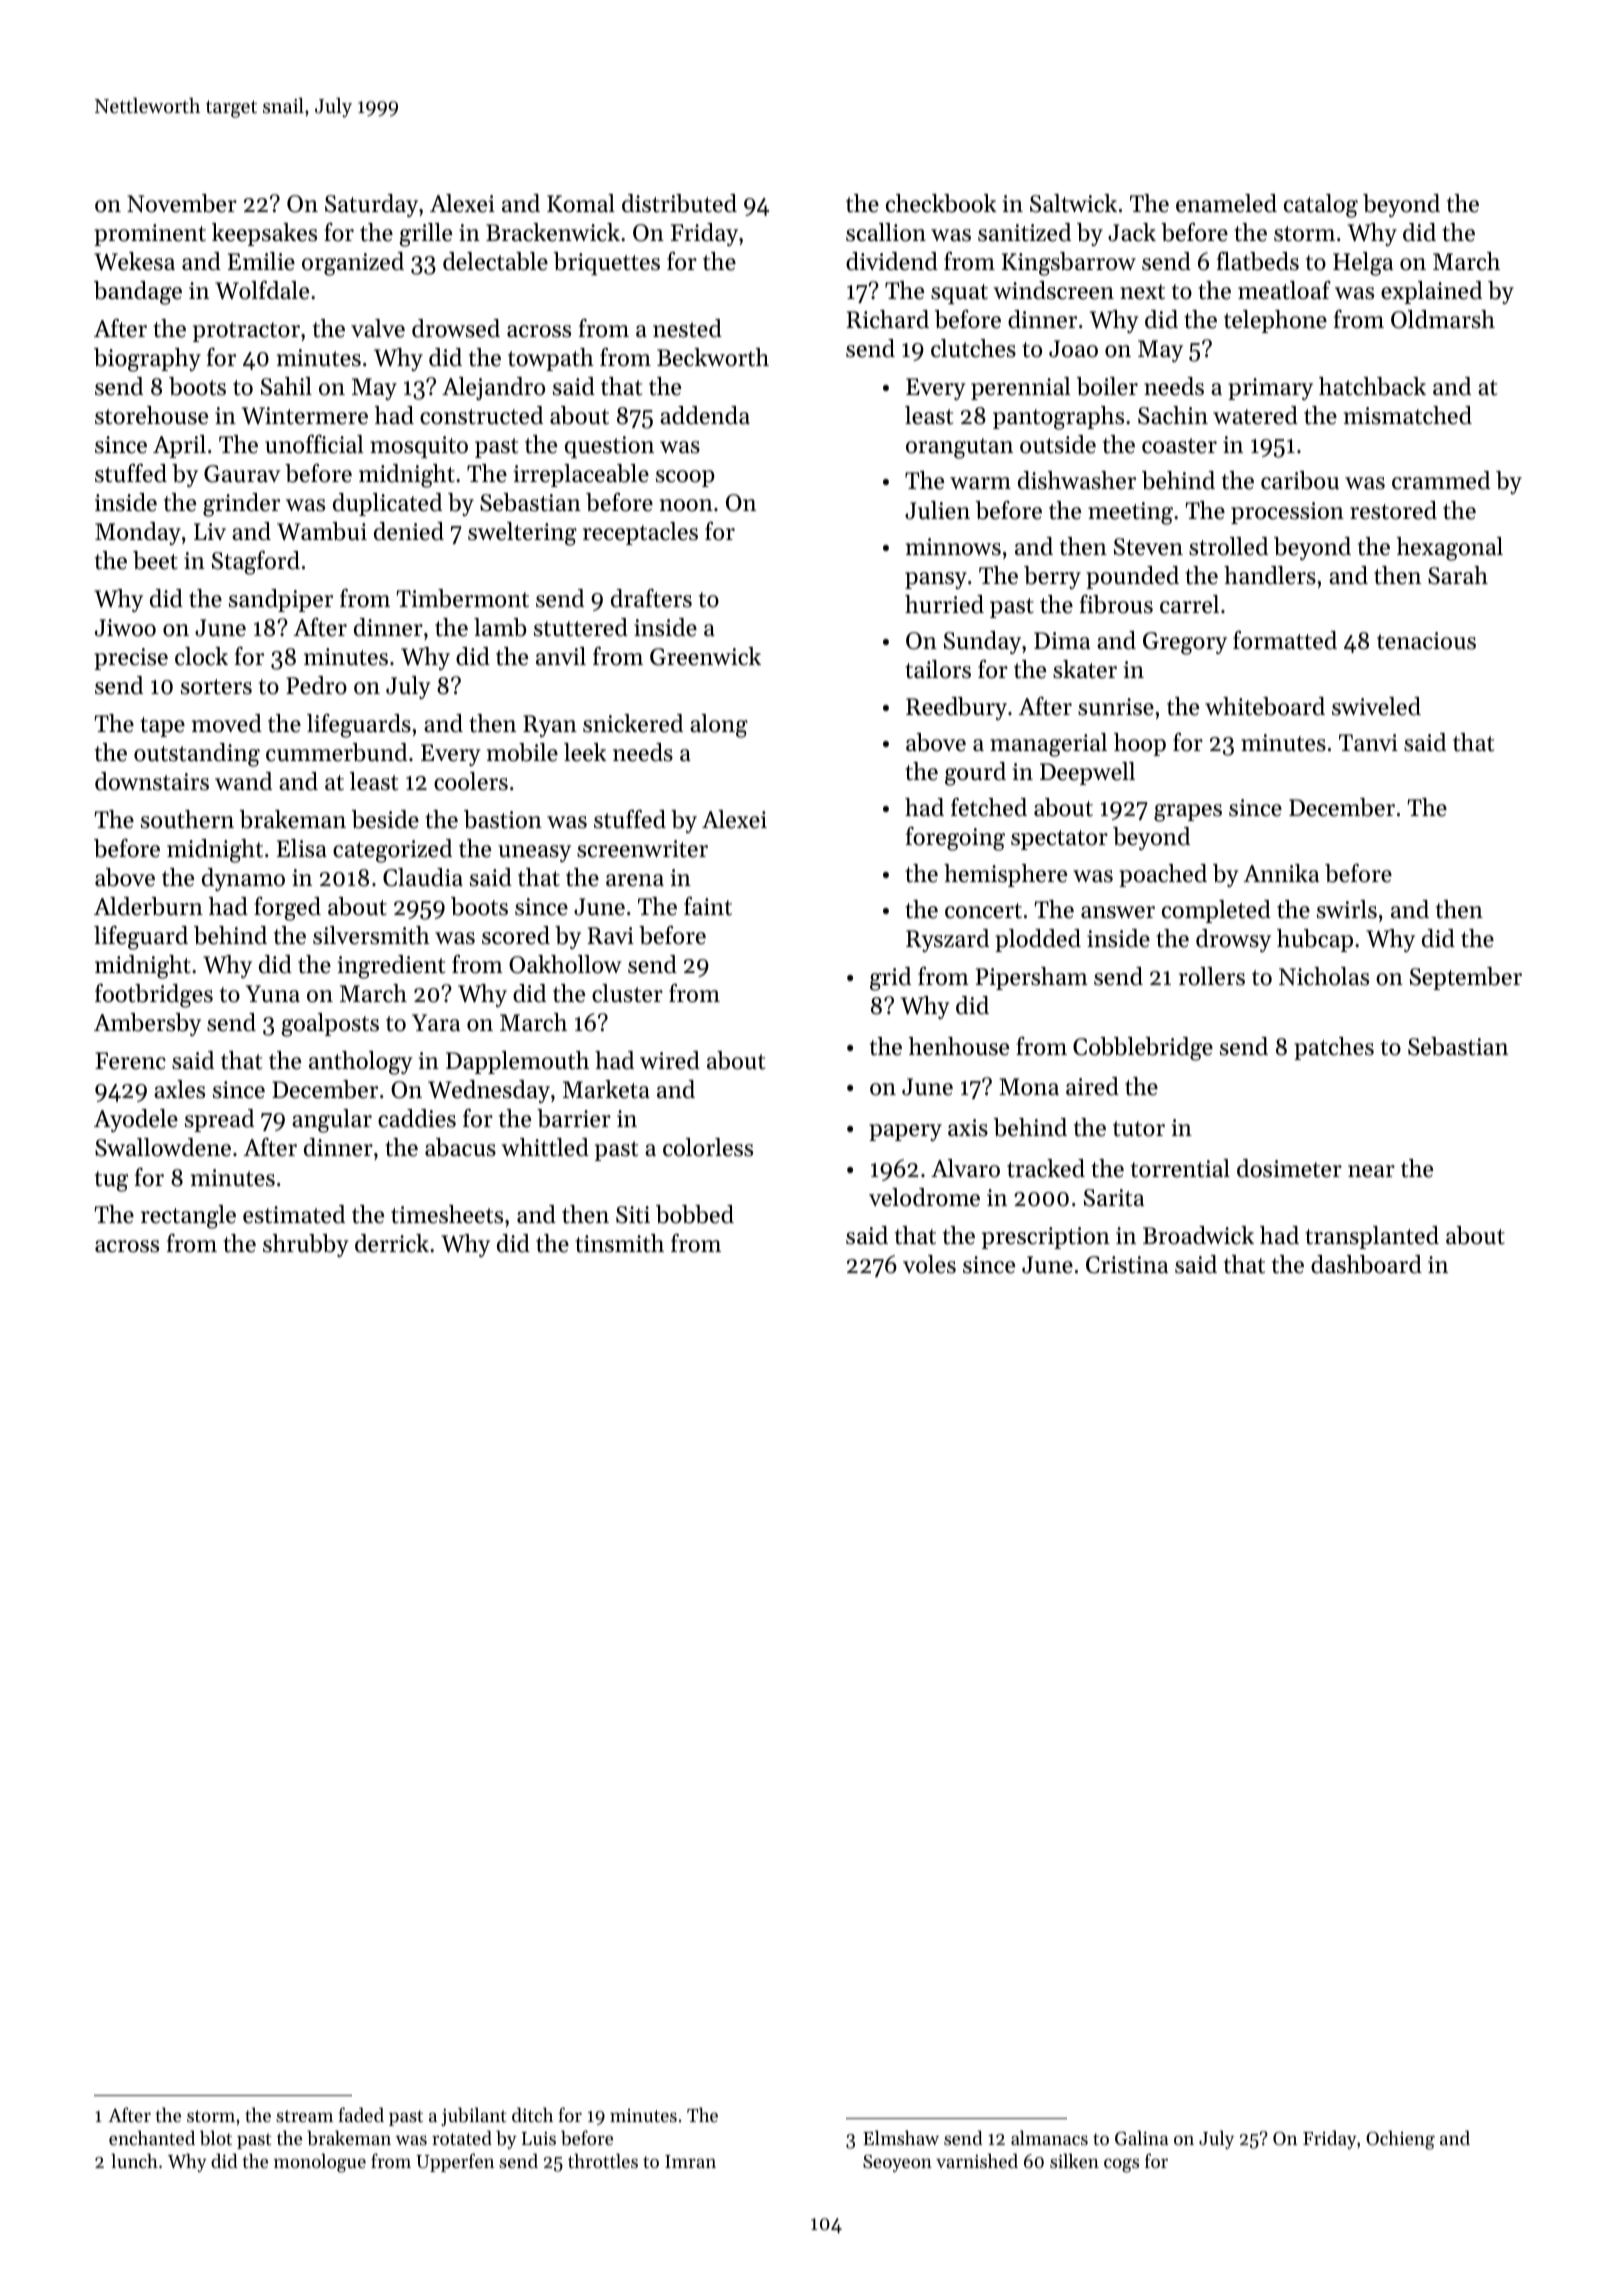 The image size is (1620, 2292). Describe the element at coordinates (989, 807) in the image. I see `fetched` at that location.
